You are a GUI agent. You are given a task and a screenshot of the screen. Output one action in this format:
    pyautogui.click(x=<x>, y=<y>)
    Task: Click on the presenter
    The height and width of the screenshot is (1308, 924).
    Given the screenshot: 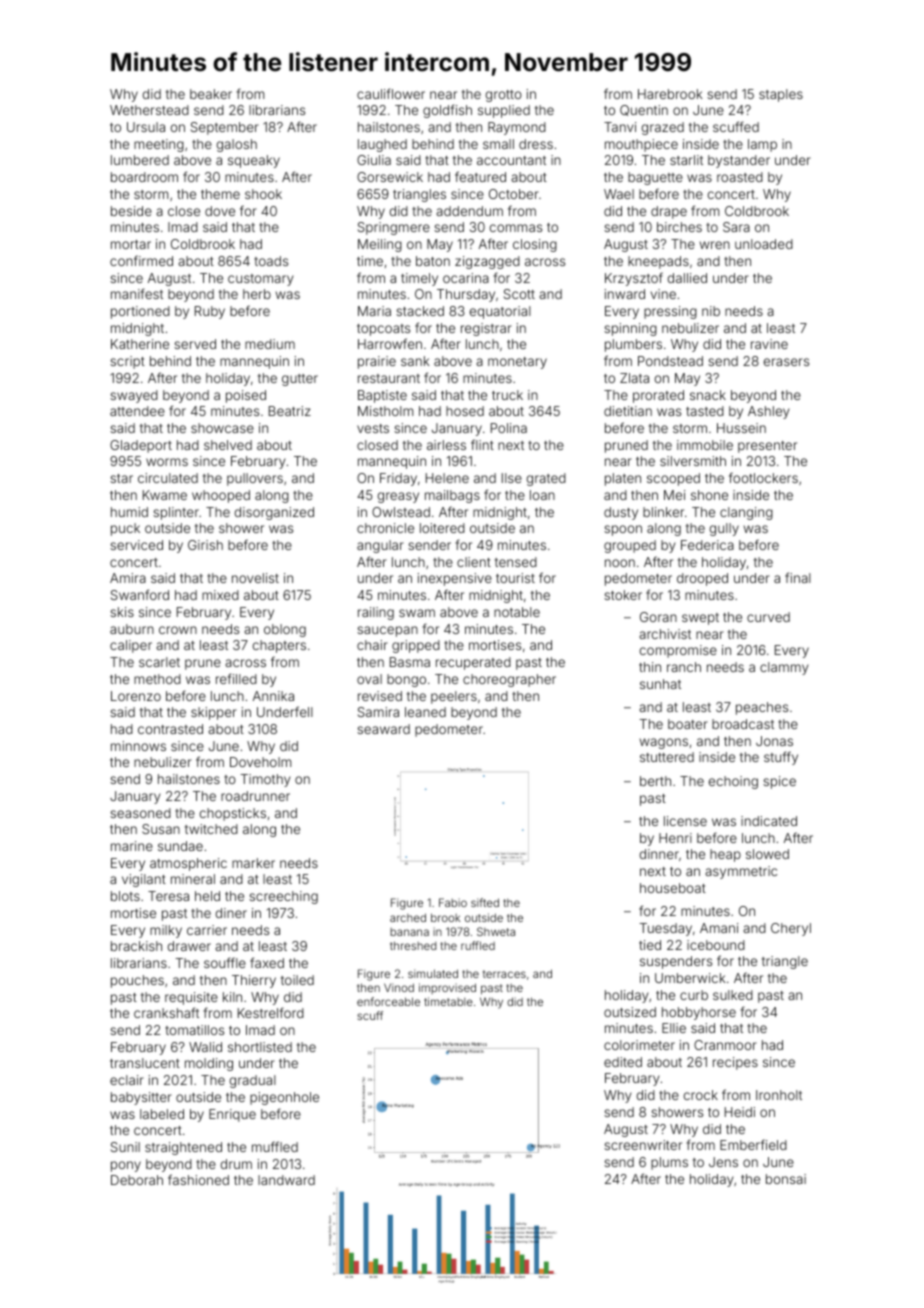 What is the action you would take?
    pyautogui.click(x=767, y=447)
